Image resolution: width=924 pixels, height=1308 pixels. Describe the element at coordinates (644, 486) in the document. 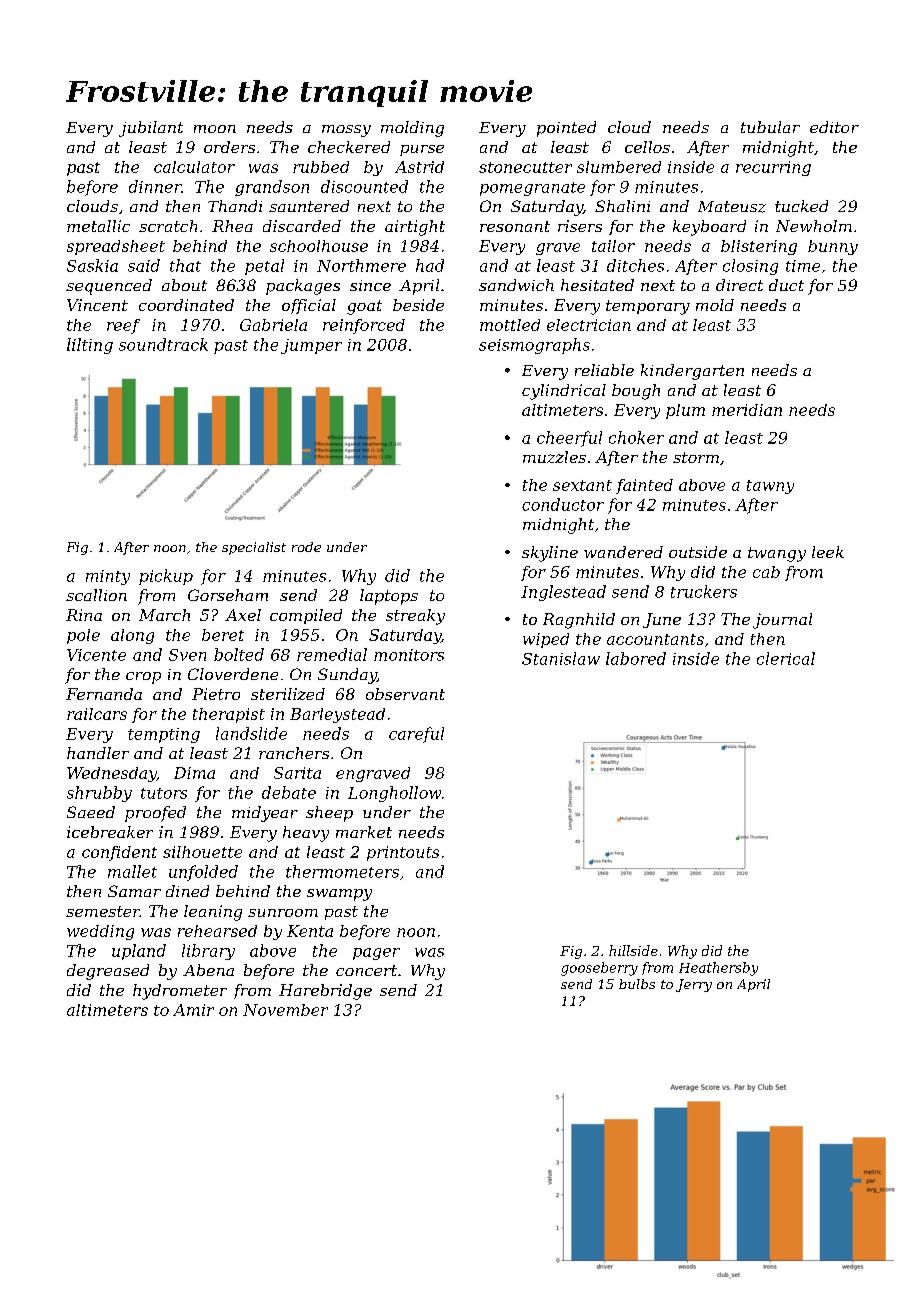

I see `fainted` at that location.
